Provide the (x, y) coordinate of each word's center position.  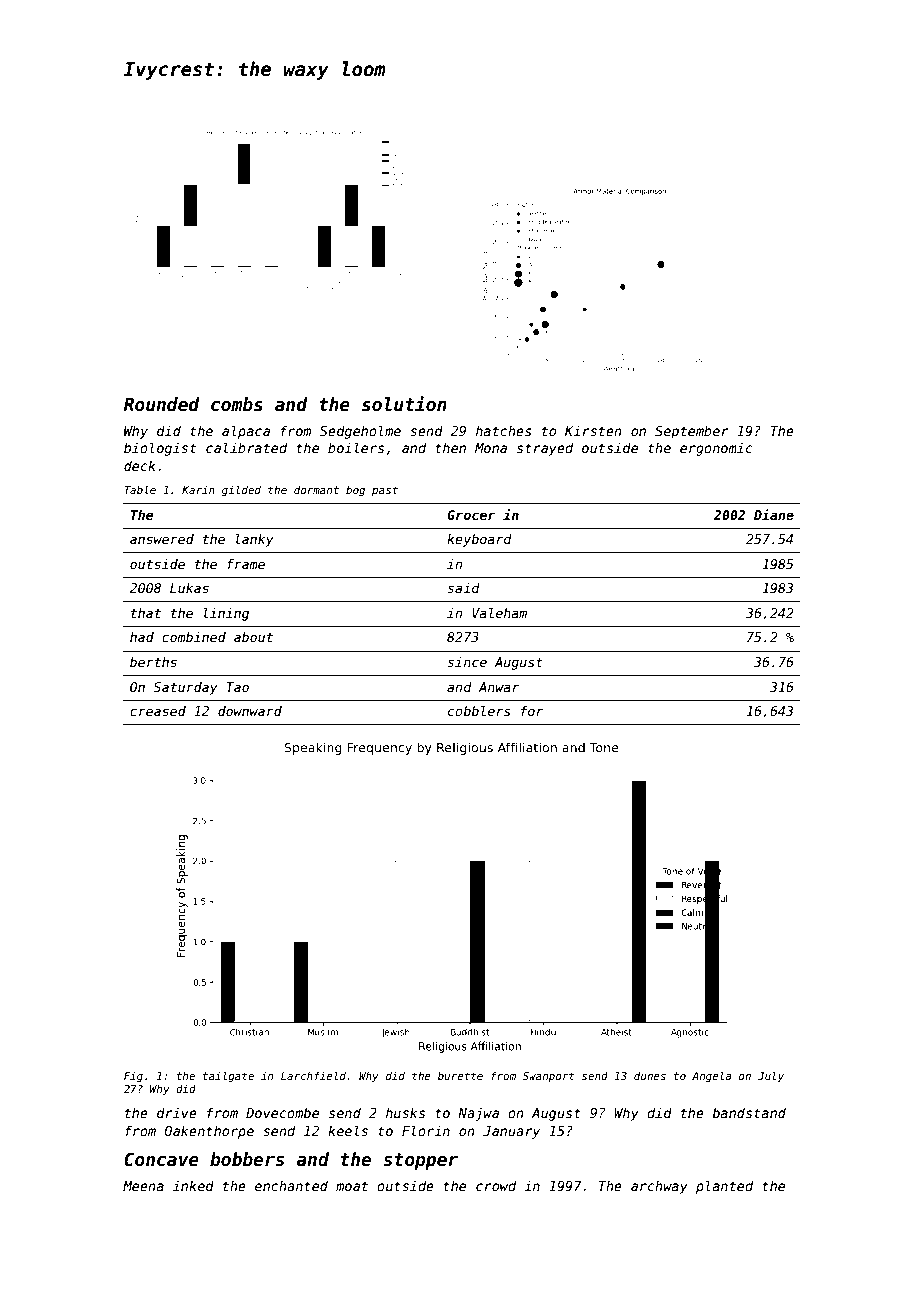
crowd (496, 1185)
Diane (774, 514)
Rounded (161, 404)
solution (404, 404)
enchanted (291, 1185)
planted (724, 1187)
